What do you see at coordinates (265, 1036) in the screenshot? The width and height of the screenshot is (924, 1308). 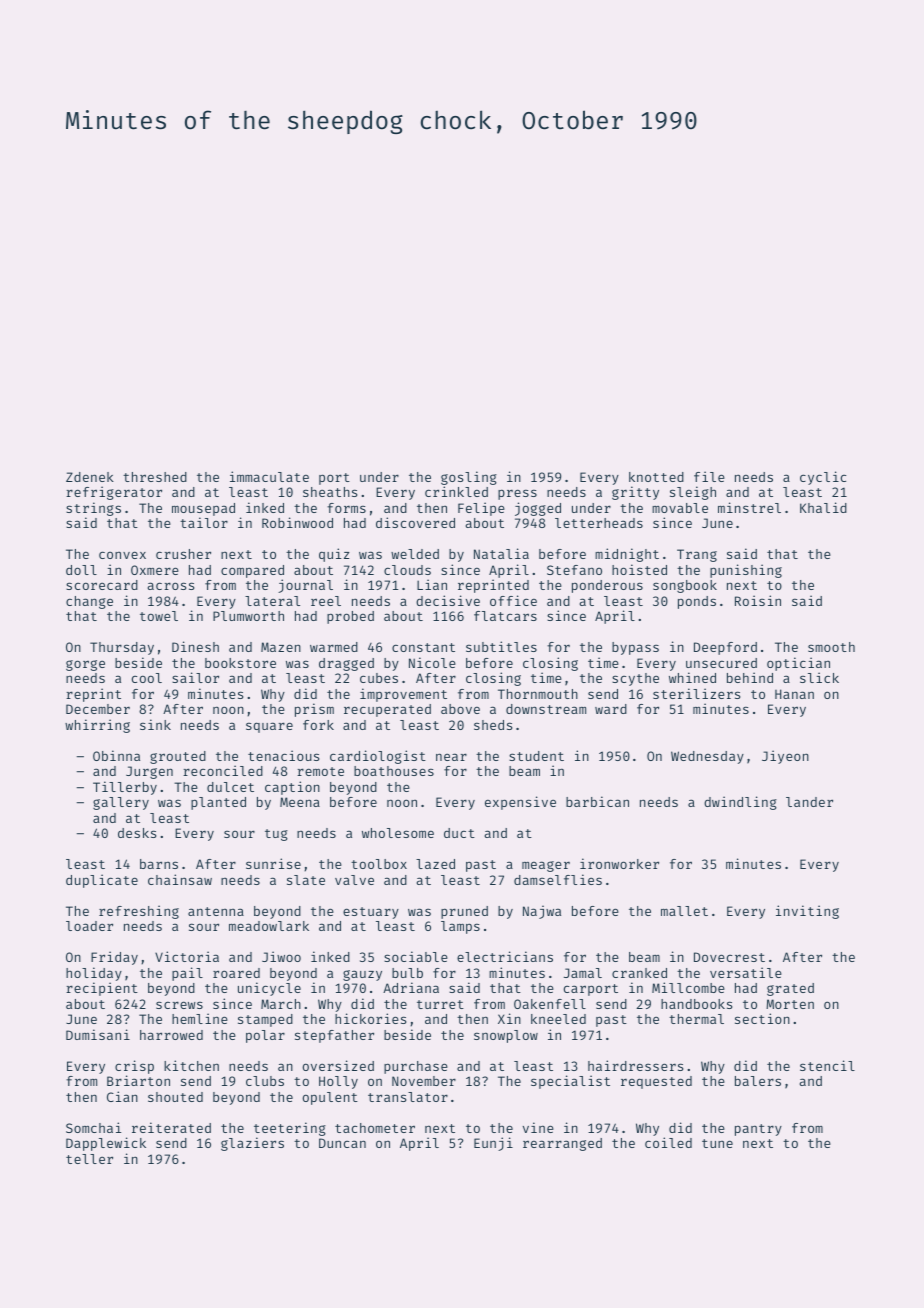 I see `polar` at bounding box center [265, 1036].
